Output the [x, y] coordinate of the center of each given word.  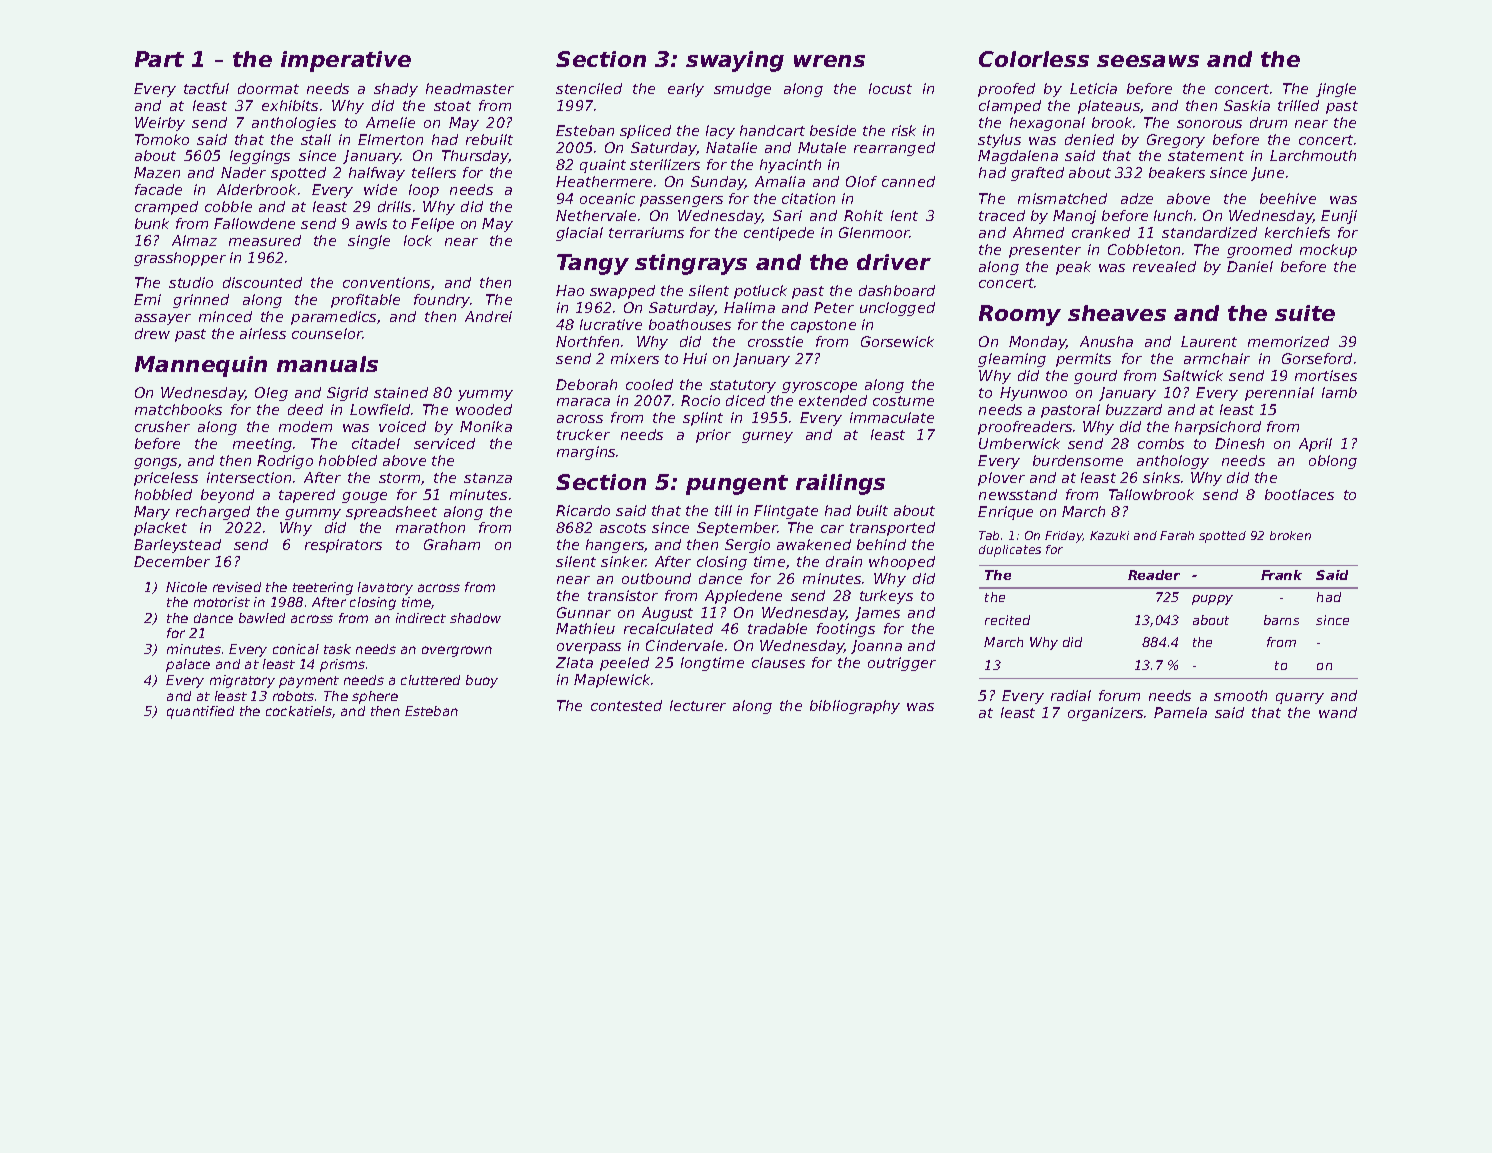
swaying [735, 61]
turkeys [886, 597]
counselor [327, 333]
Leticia [1093, 88]
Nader [243, 172]
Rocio [700, 400]
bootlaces [1299, 494]
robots [293, 696]
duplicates [1010, 551]
